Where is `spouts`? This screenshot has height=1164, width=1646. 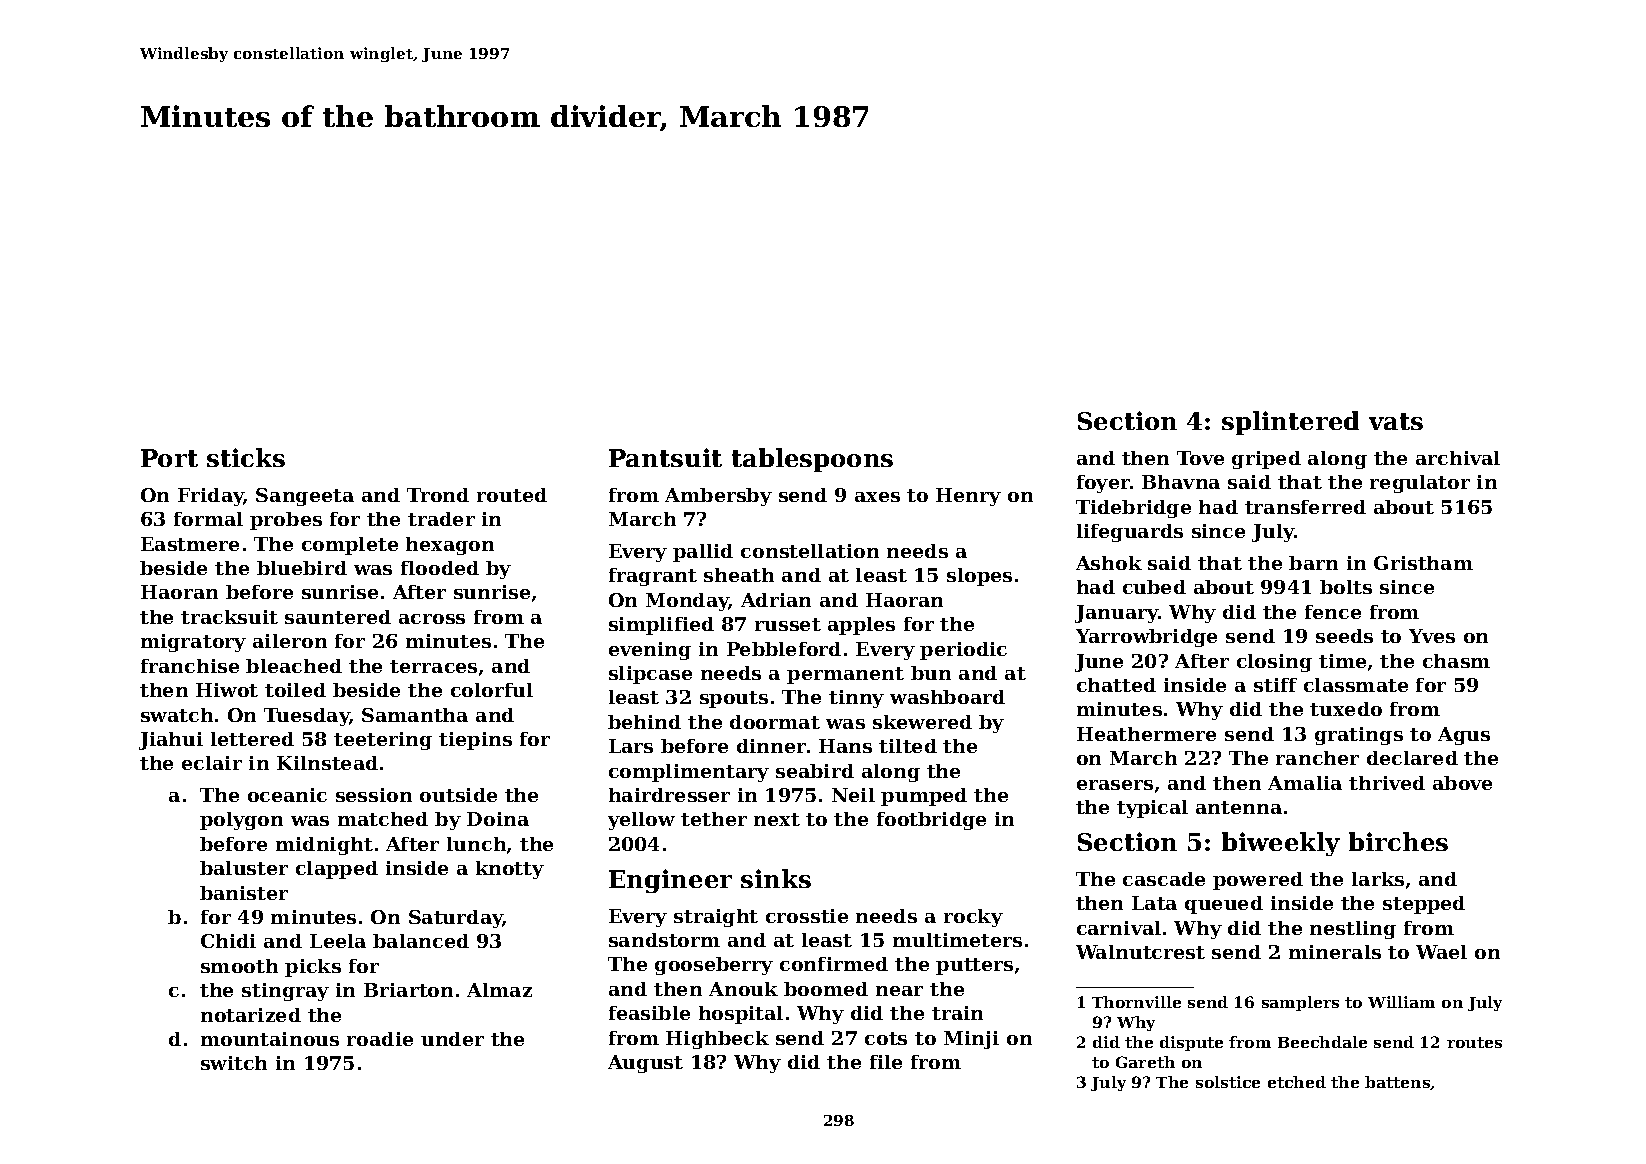 spouts is located at coordinates (734, 699).
